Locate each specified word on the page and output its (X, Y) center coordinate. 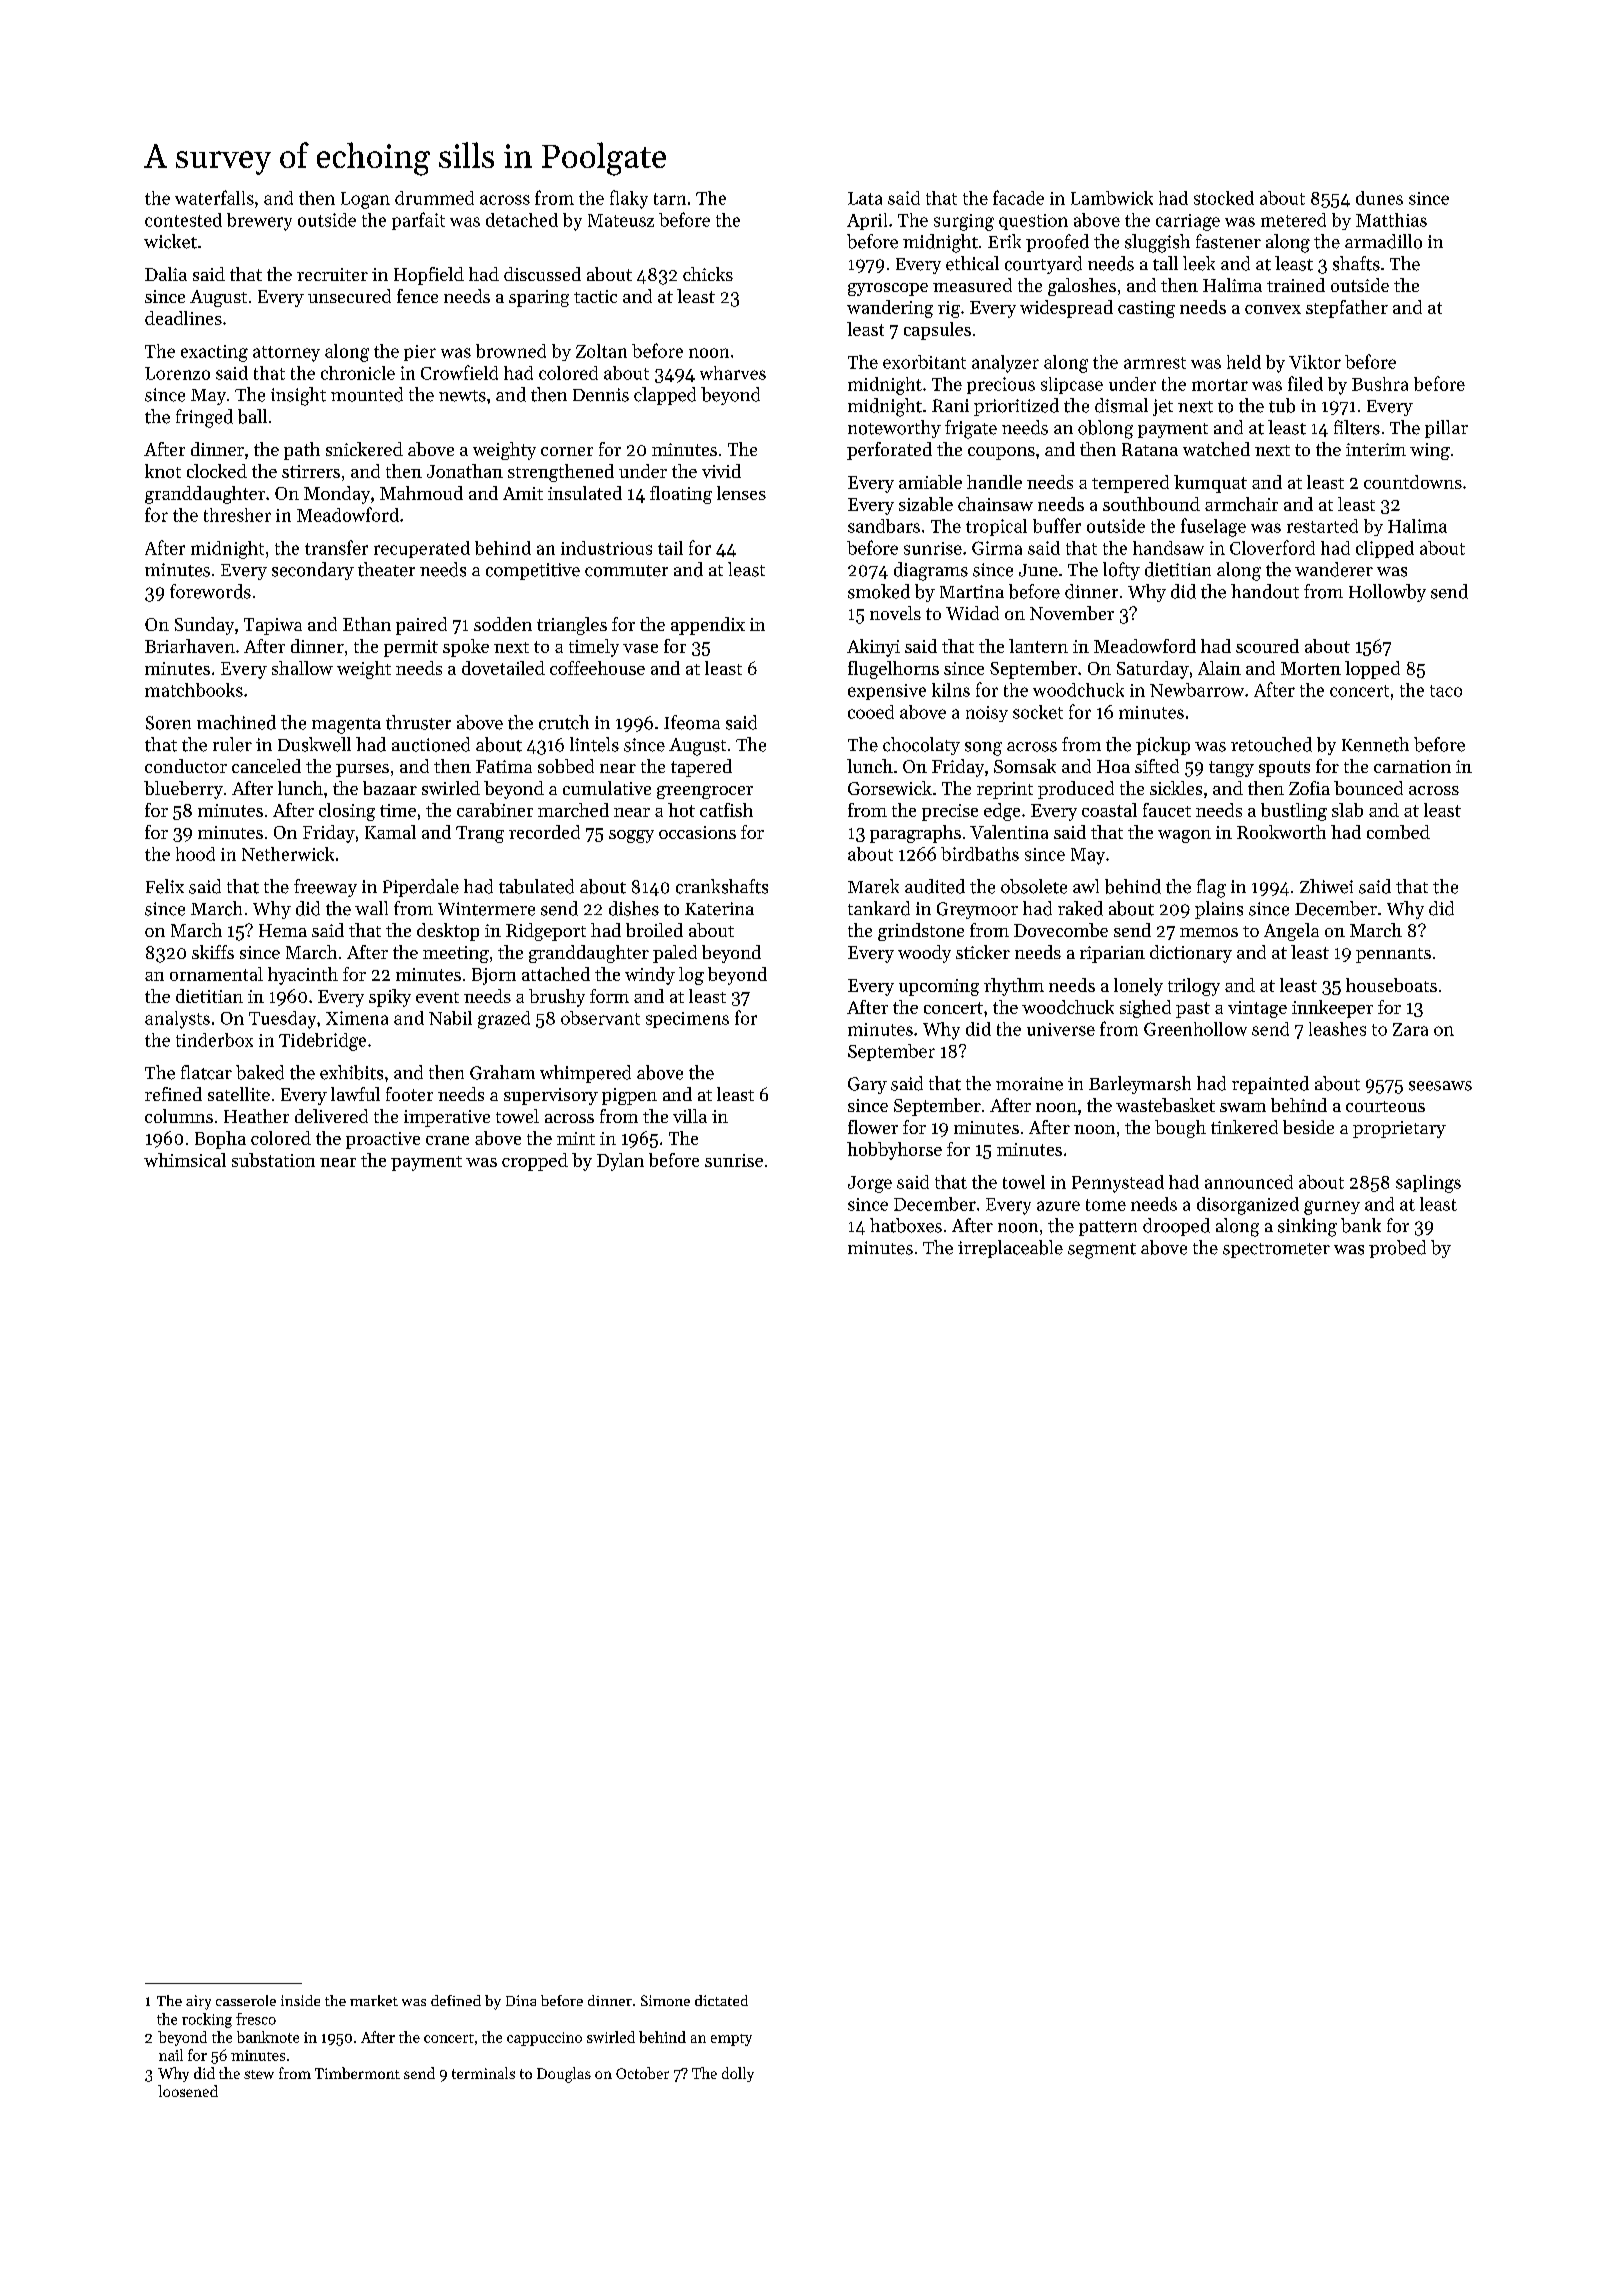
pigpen (629, 1096)
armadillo (1383, 241)
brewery (259, 222)
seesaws (1440, 1086)
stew (259, 2074)
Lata (865, 198)
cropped (535, 1162)
